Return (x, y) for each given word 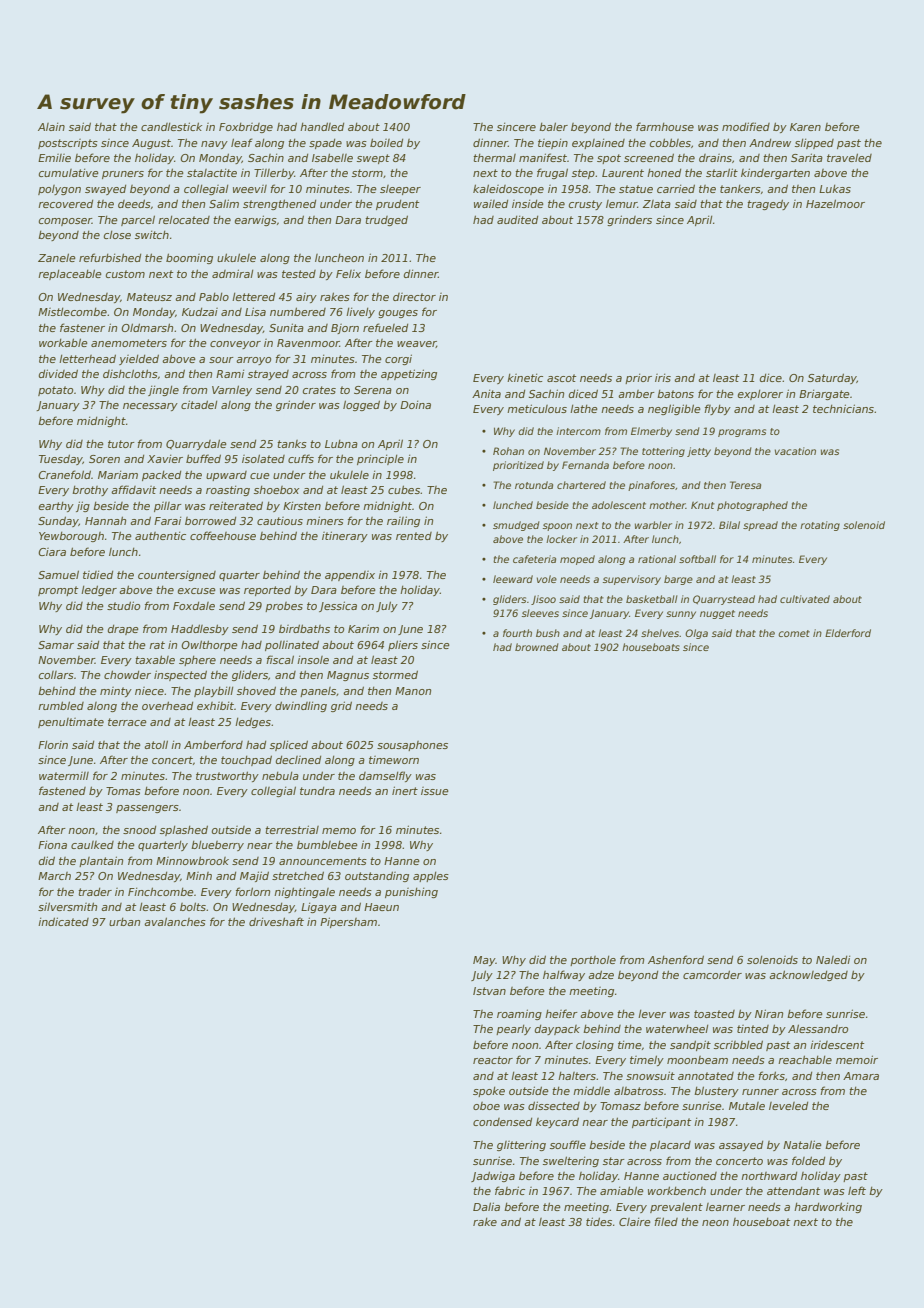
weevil (250, 189)
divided (58, 373)
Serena (373, 390)
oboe (486, 1106)
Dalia (486, 1206)
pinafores (651, 486)
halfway (564, 975)
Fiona (52, 844)
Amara (861, 1076)
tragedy (768, 204)
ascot (561, 378)
